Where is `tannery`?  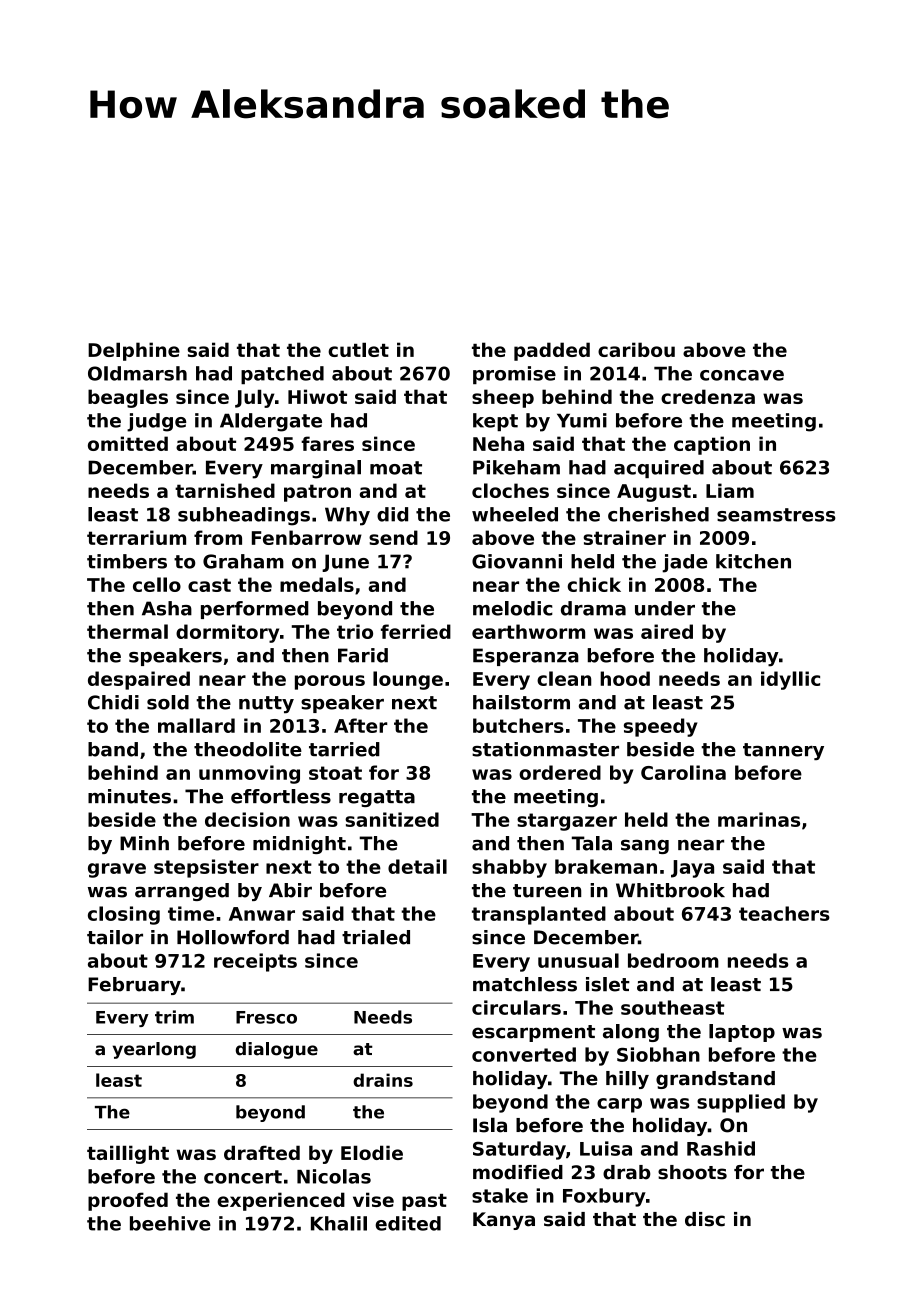 tannery is located at coordinates (783, 751).
